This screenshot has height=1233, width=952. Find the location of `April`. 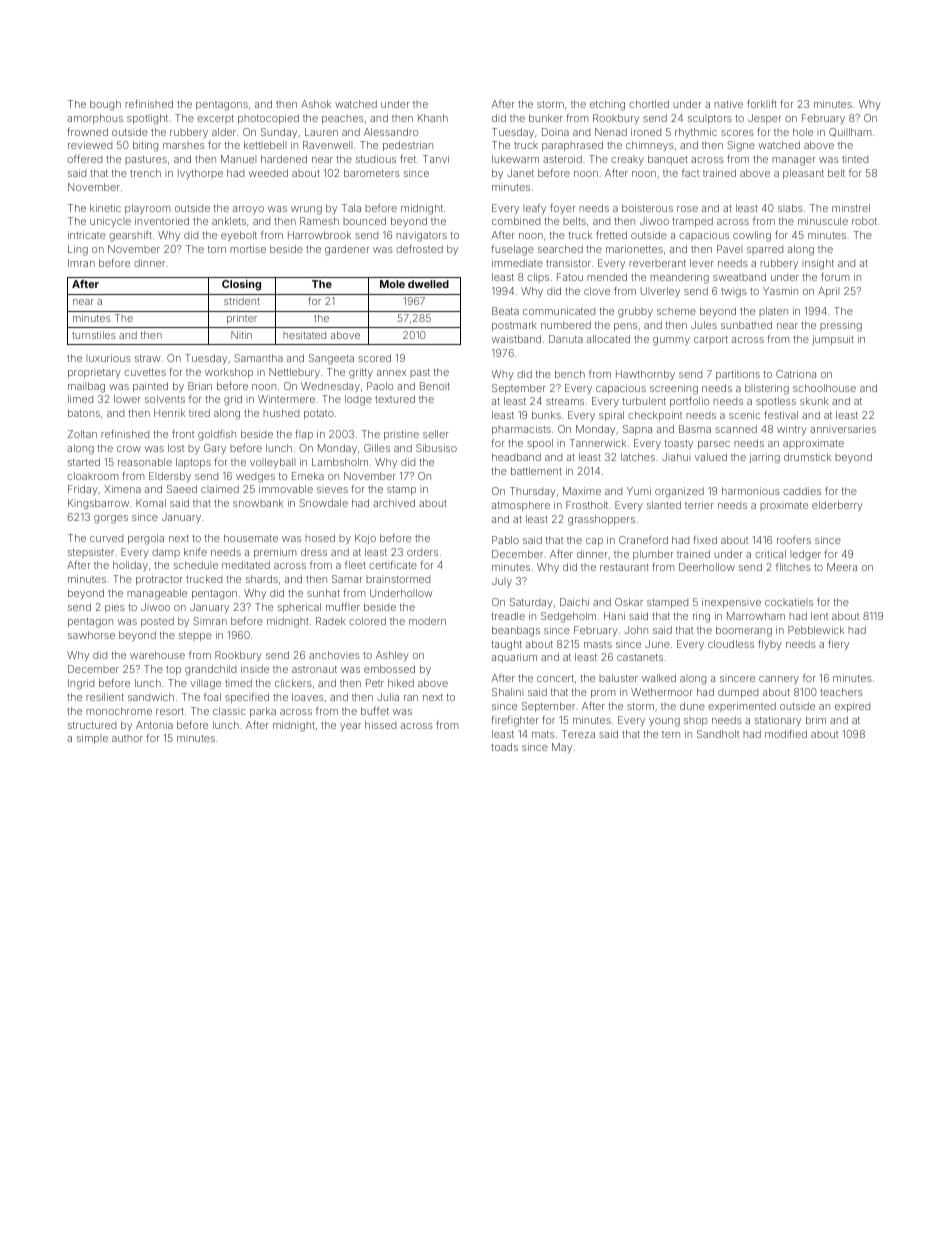

April is located at coordinates (828, 292).
